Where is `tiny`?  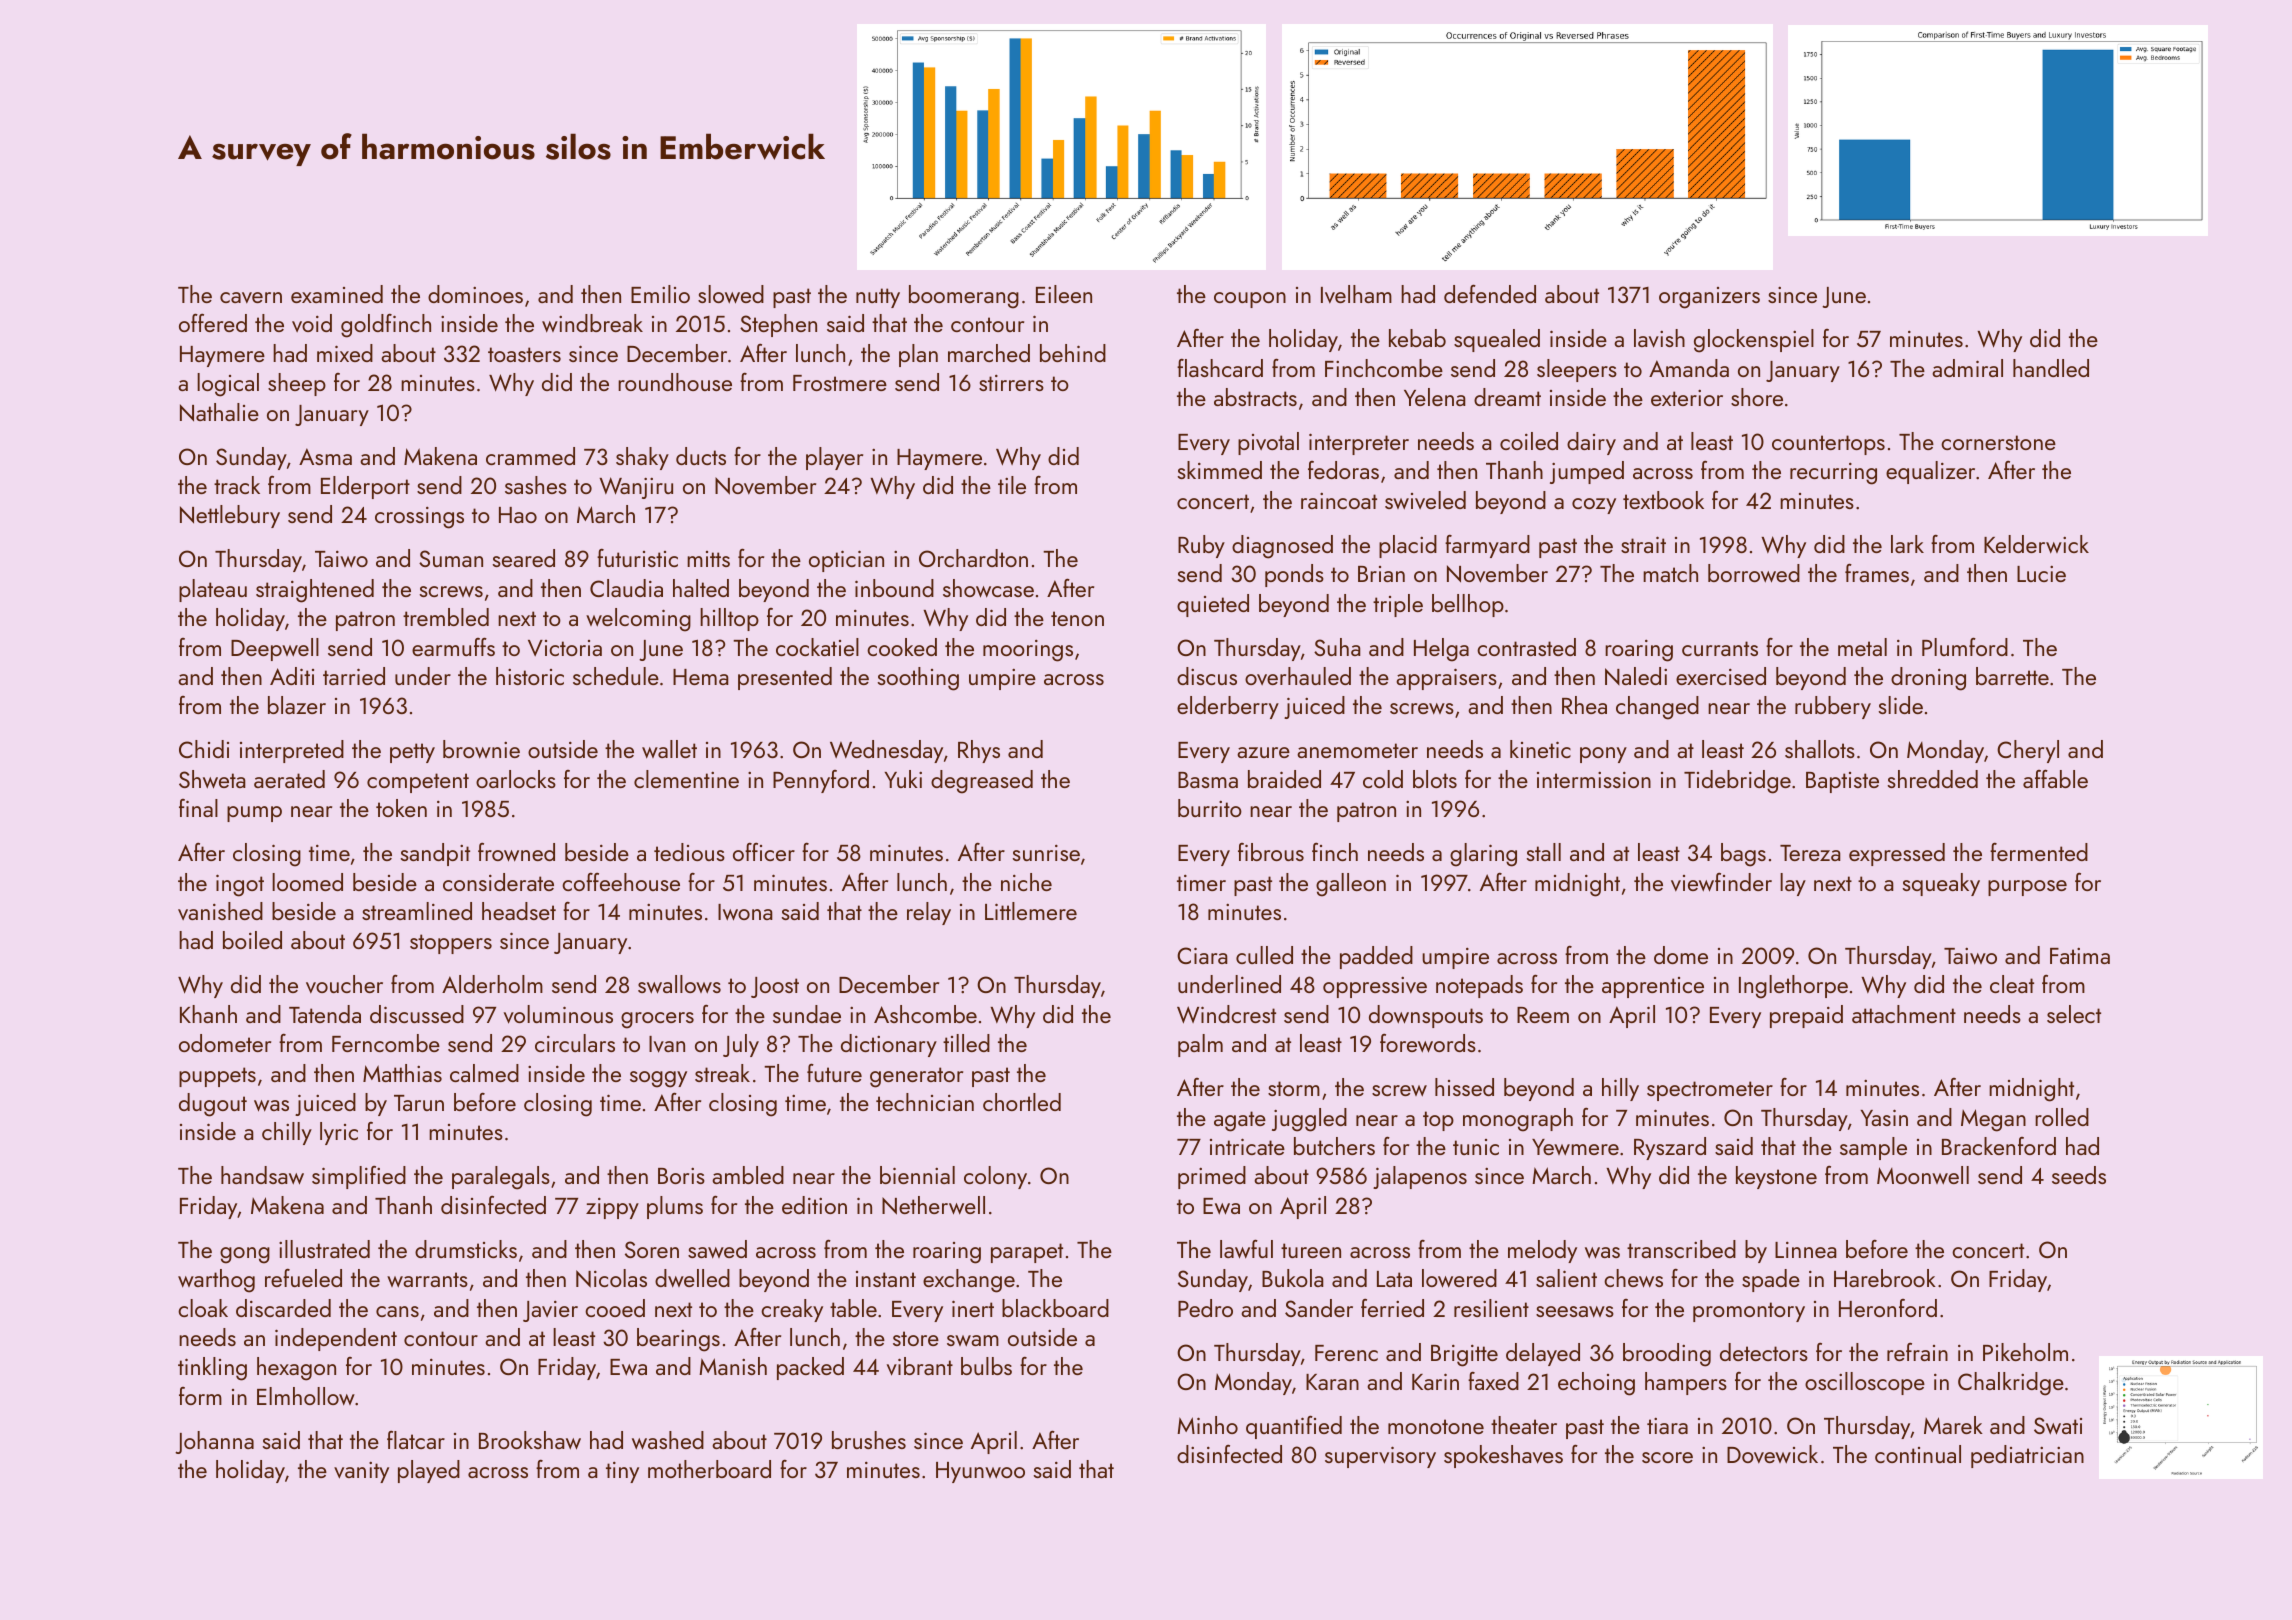
tiny is located at coordinates (622, 1472).
